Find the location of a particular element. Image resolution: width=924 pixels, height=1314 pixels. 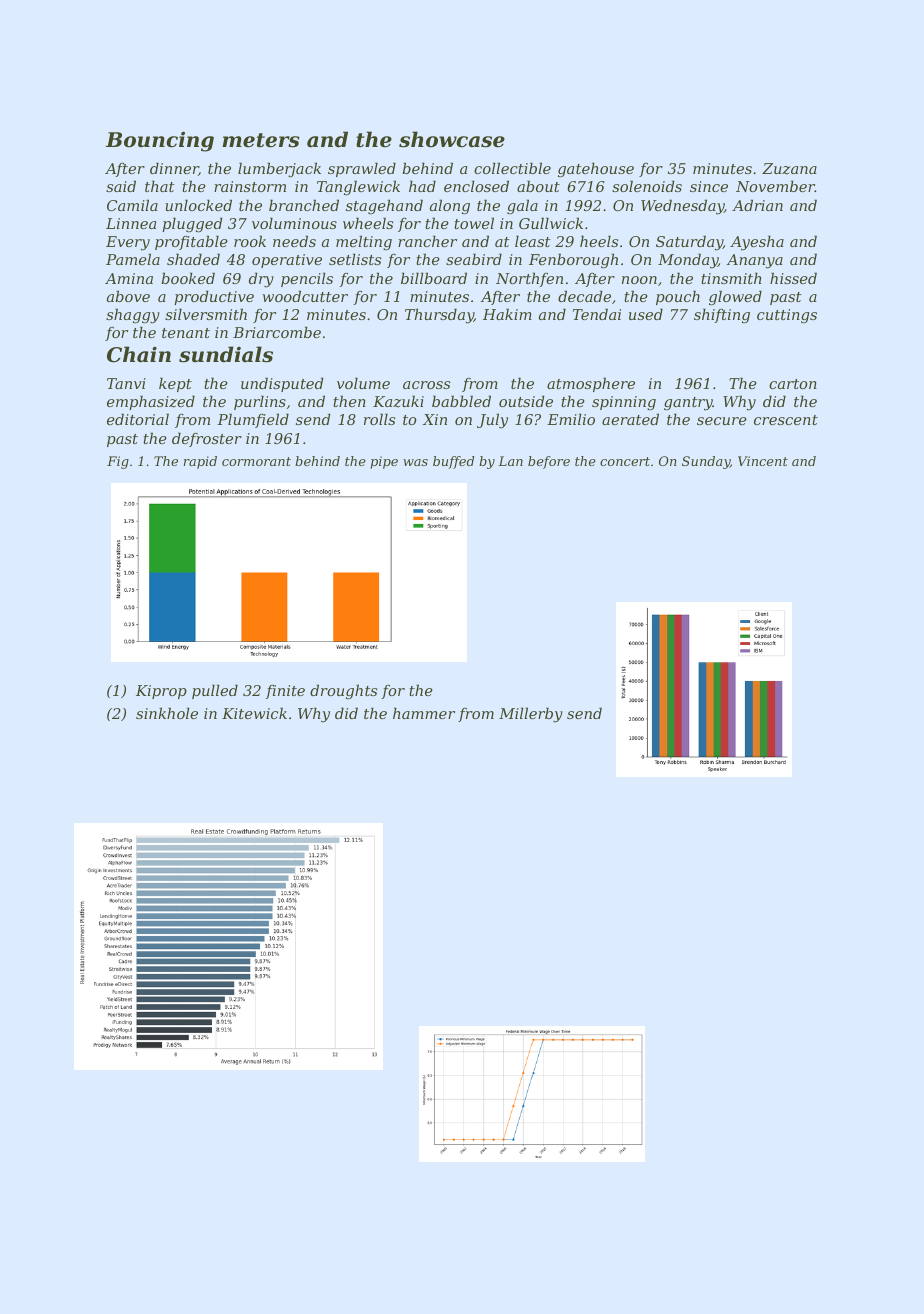

Bouncing is located at coordinates (160, 141).
